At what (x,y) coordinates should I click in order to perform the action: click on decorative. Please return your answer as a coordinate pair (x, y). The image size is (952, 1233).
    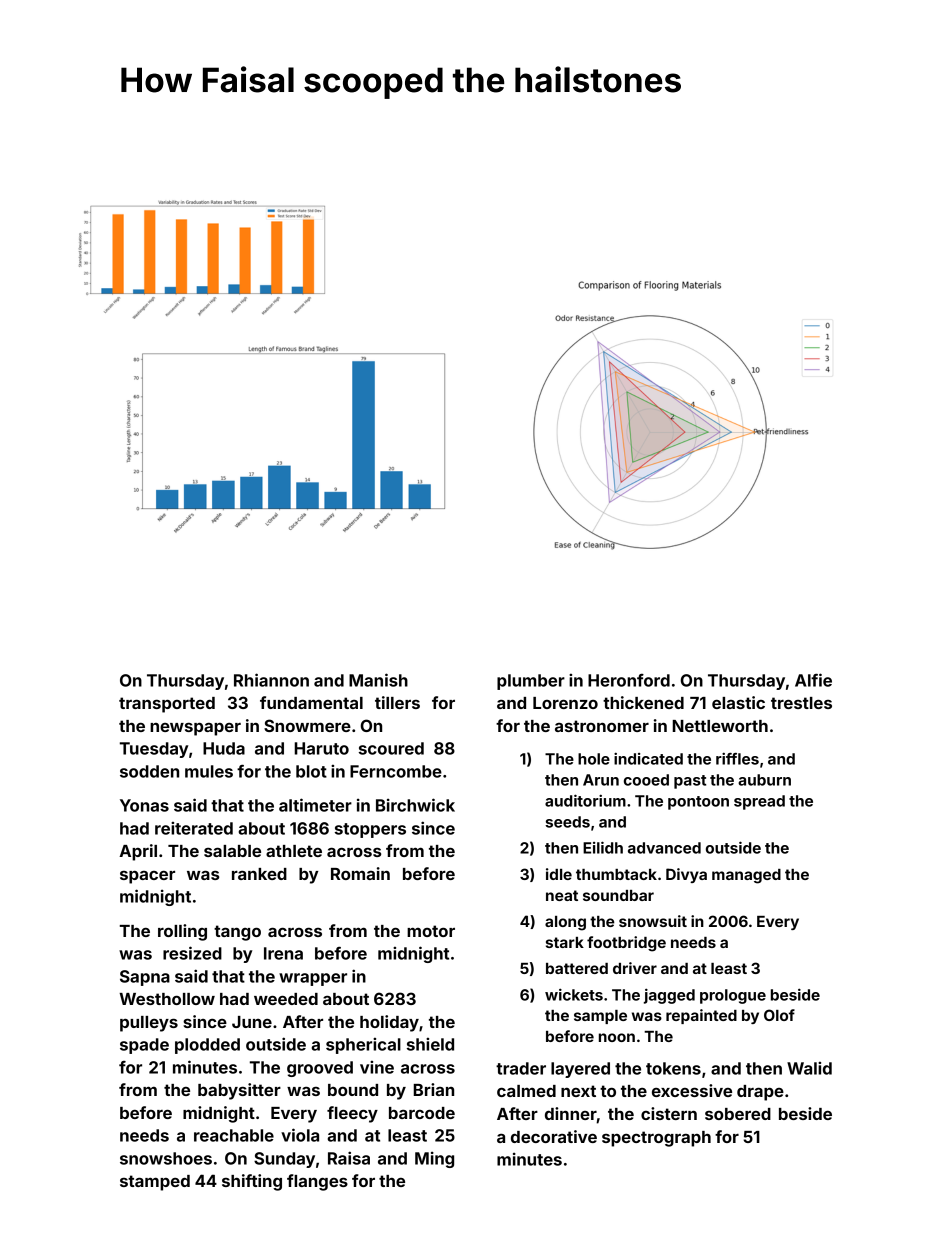
    Looking at the image, I should click on (554, 1136).
